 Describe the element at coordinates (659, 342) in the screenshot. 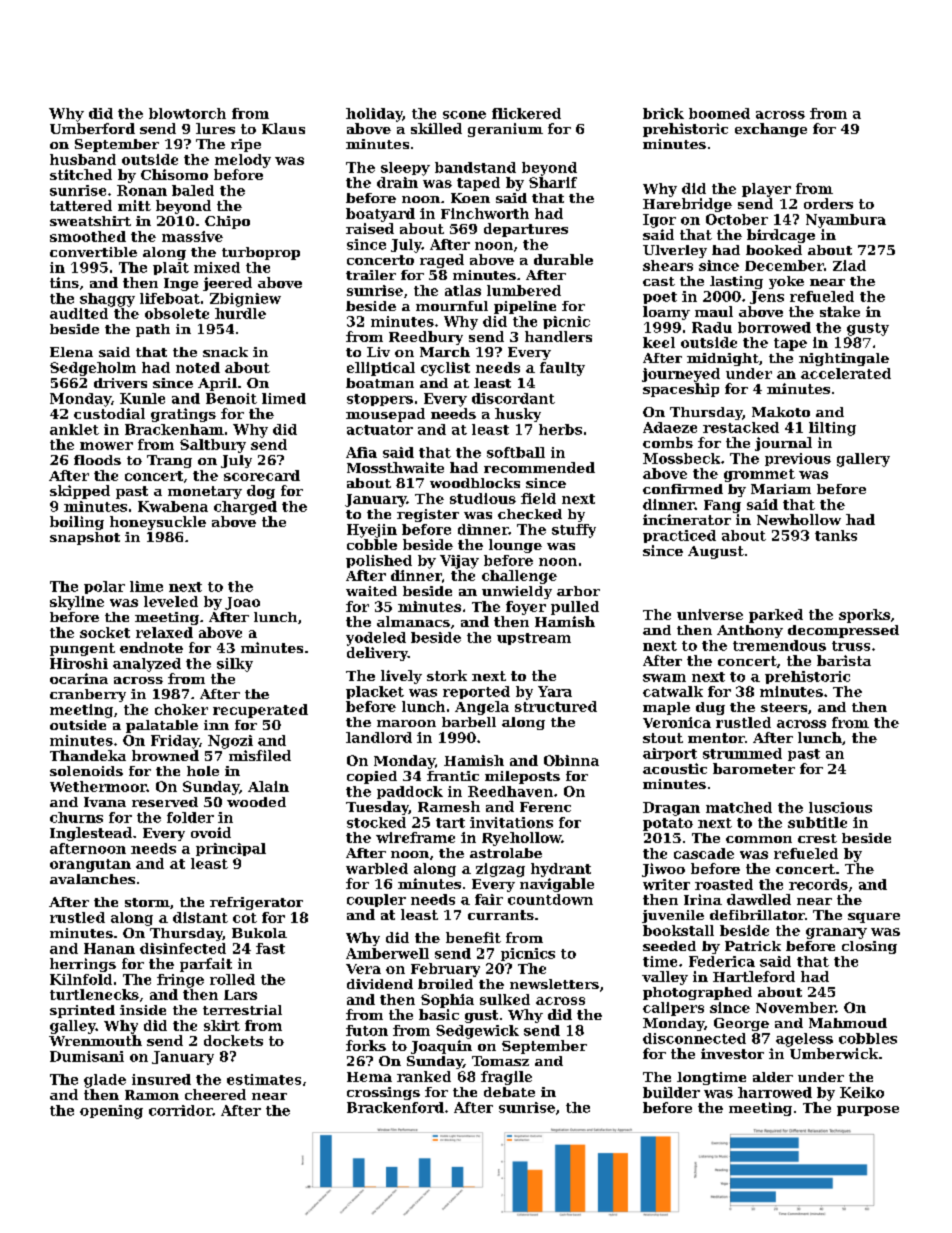

I see `keel` at that location.
